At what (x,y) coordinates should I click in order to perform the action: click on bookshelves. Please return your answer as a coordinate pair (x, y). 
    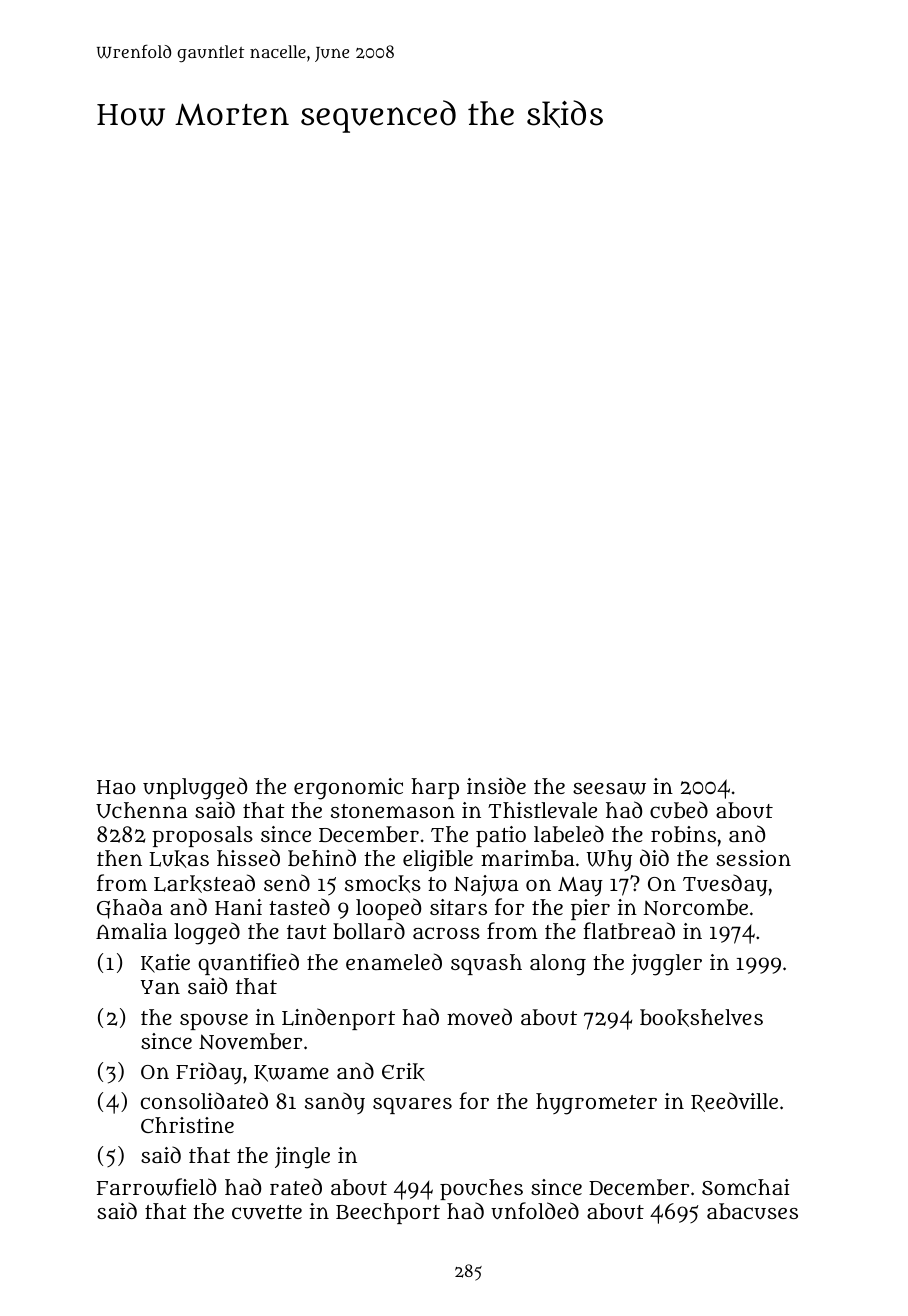
    Looking at the image, I should click on (701, 1018).
